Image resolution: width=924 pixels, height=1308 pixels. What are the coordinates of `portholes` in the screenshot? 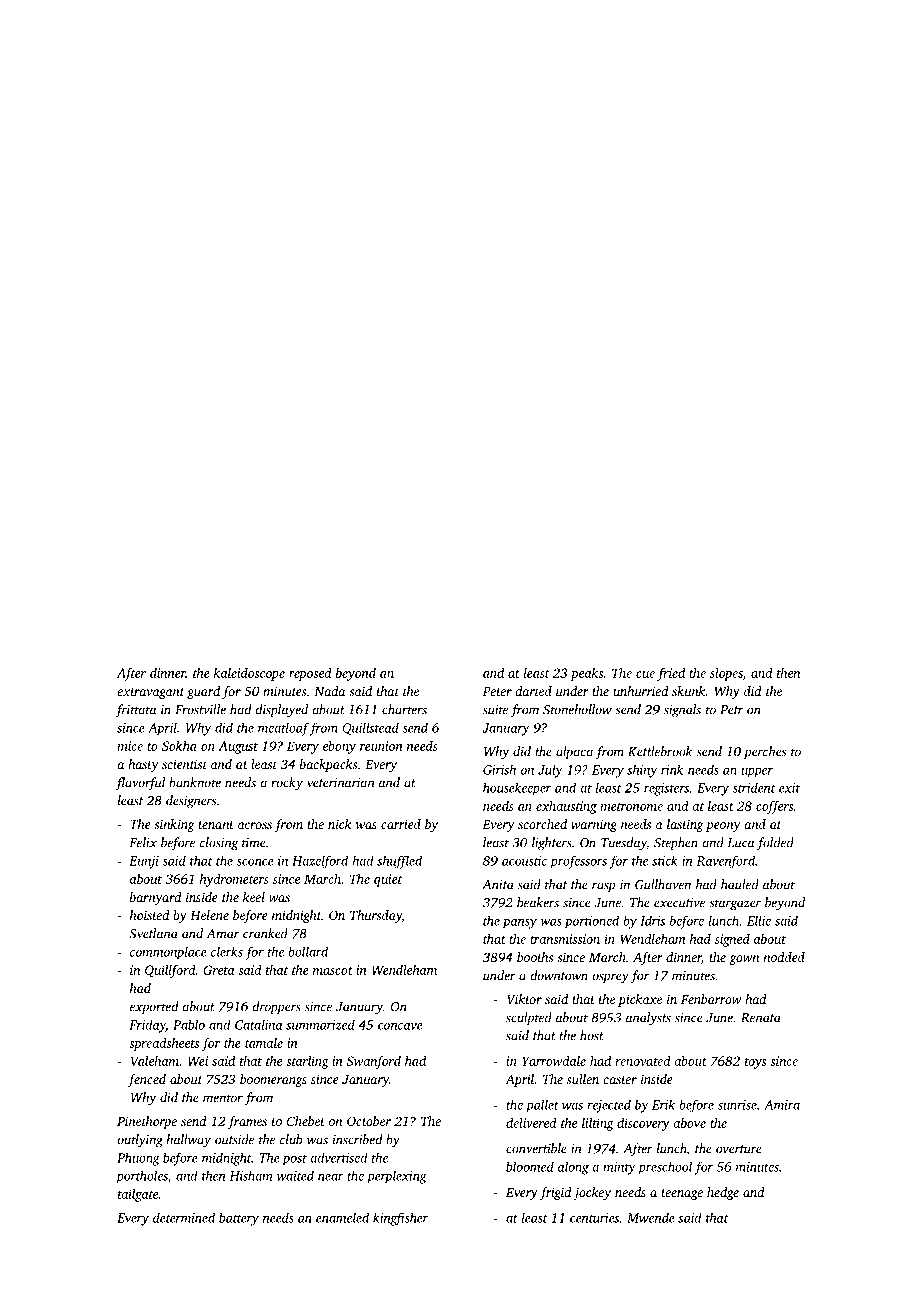 It's located at (142, 1177).
